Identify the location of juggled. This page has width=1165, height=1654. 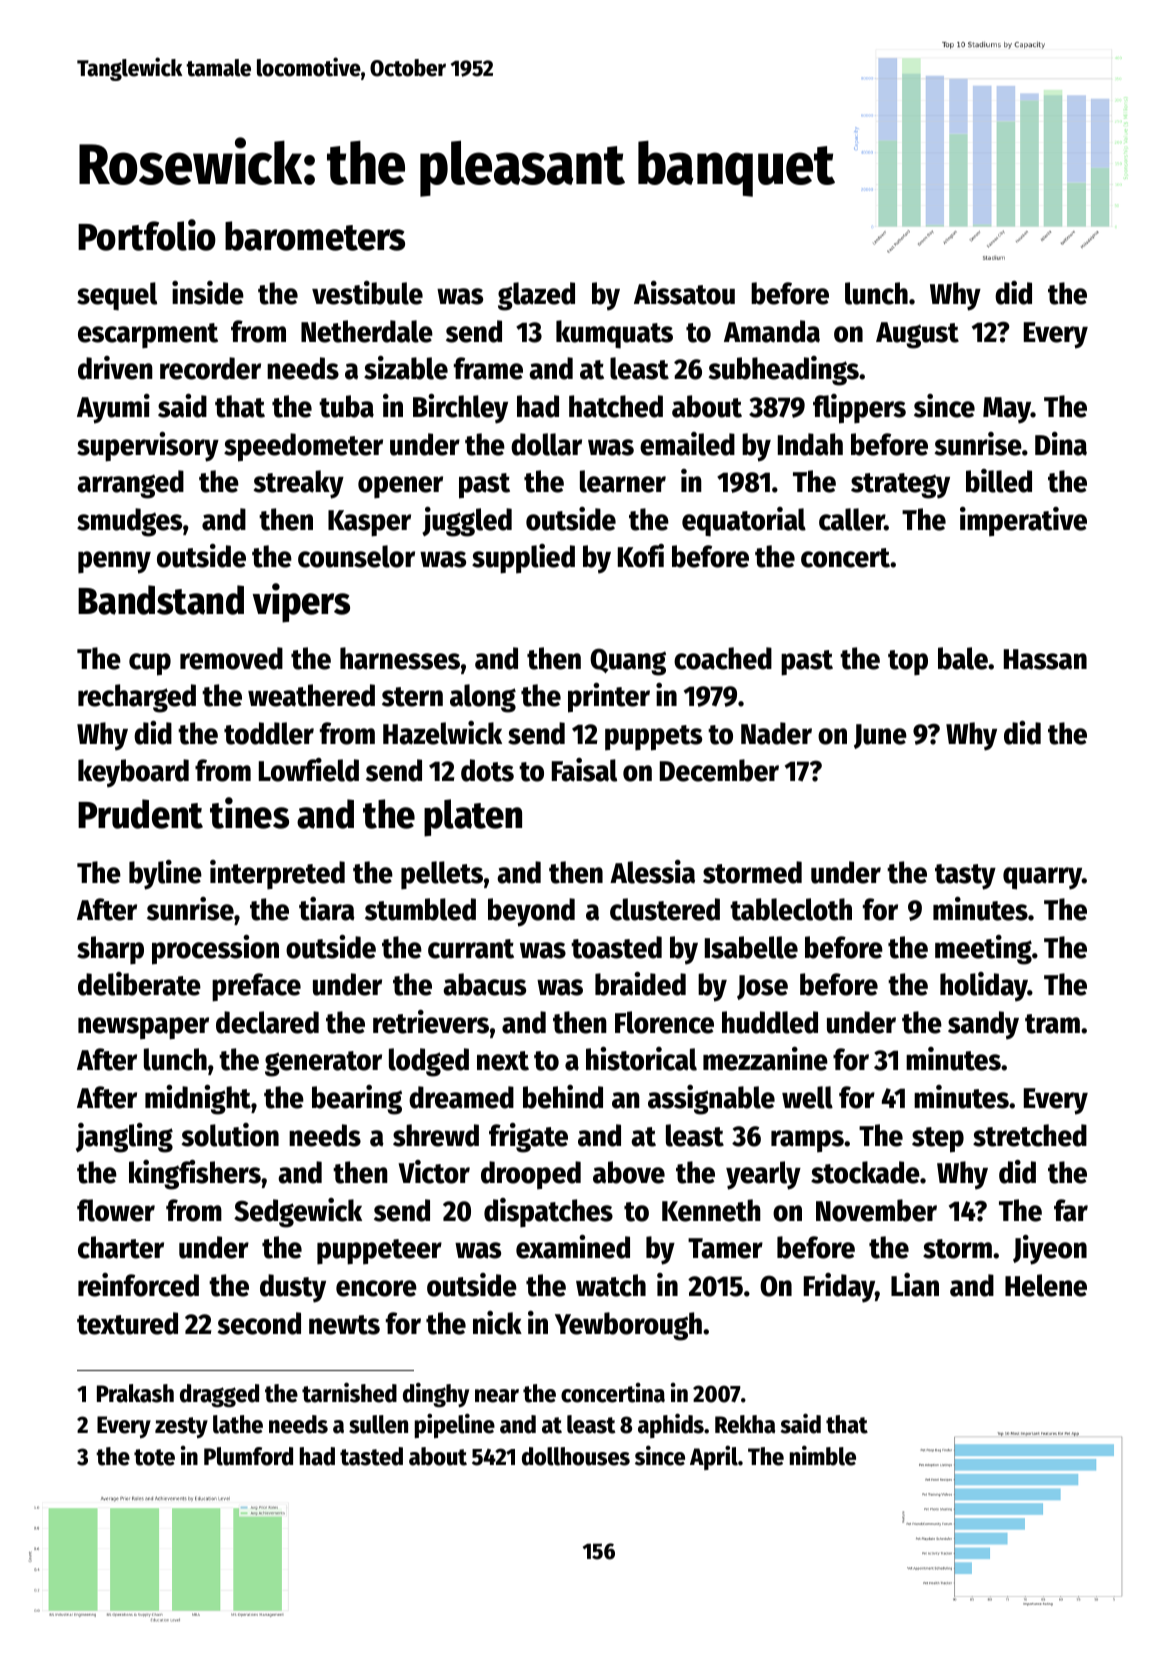
(467, 522).
